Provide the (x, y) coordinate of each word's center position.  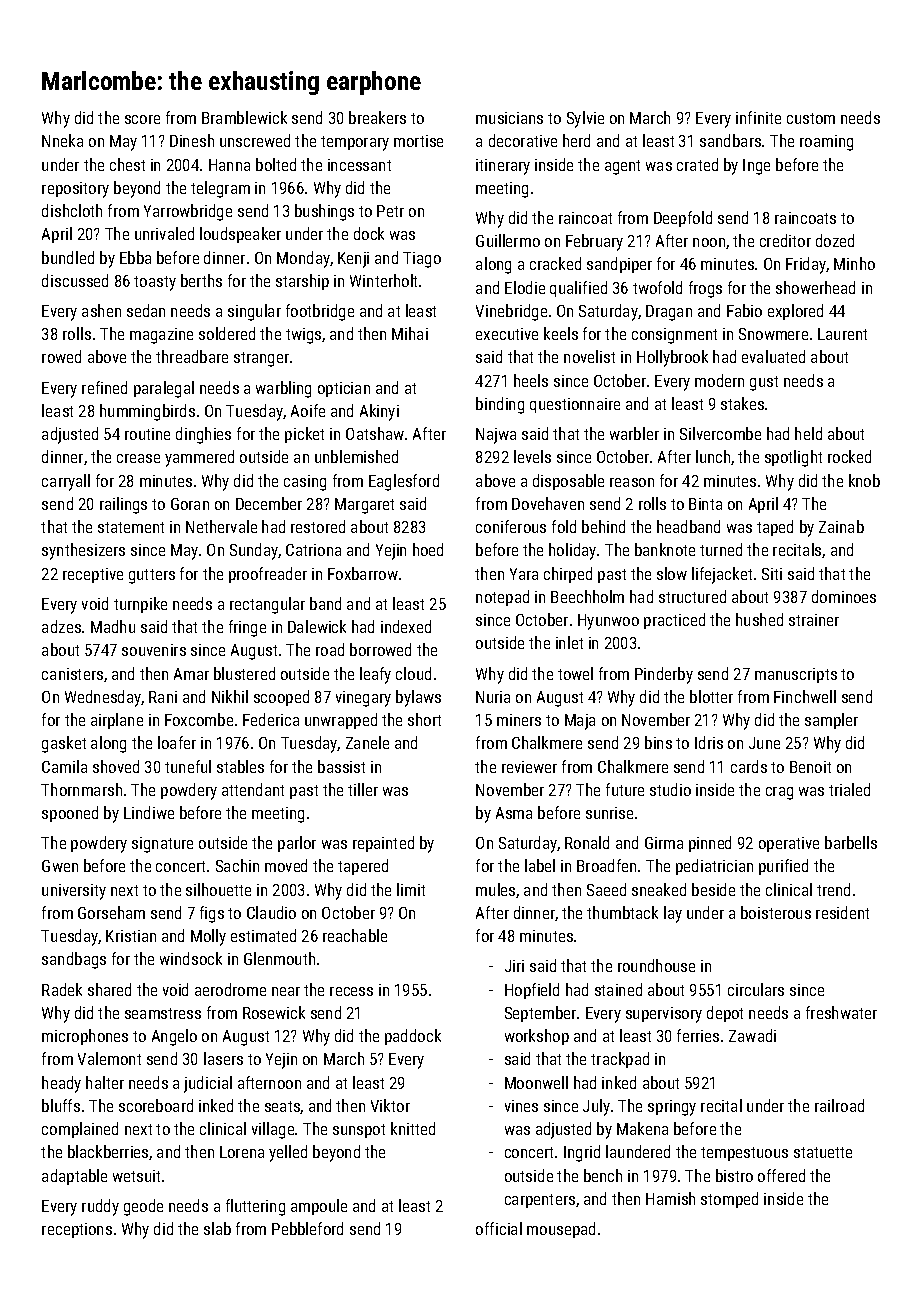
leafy (375, 675)
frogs (705, 289)
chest (127, 164)
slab (217, 1228)
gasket (64, 744)
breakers (377, 117)
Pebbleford (307, 1228)
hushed (759, 619)
